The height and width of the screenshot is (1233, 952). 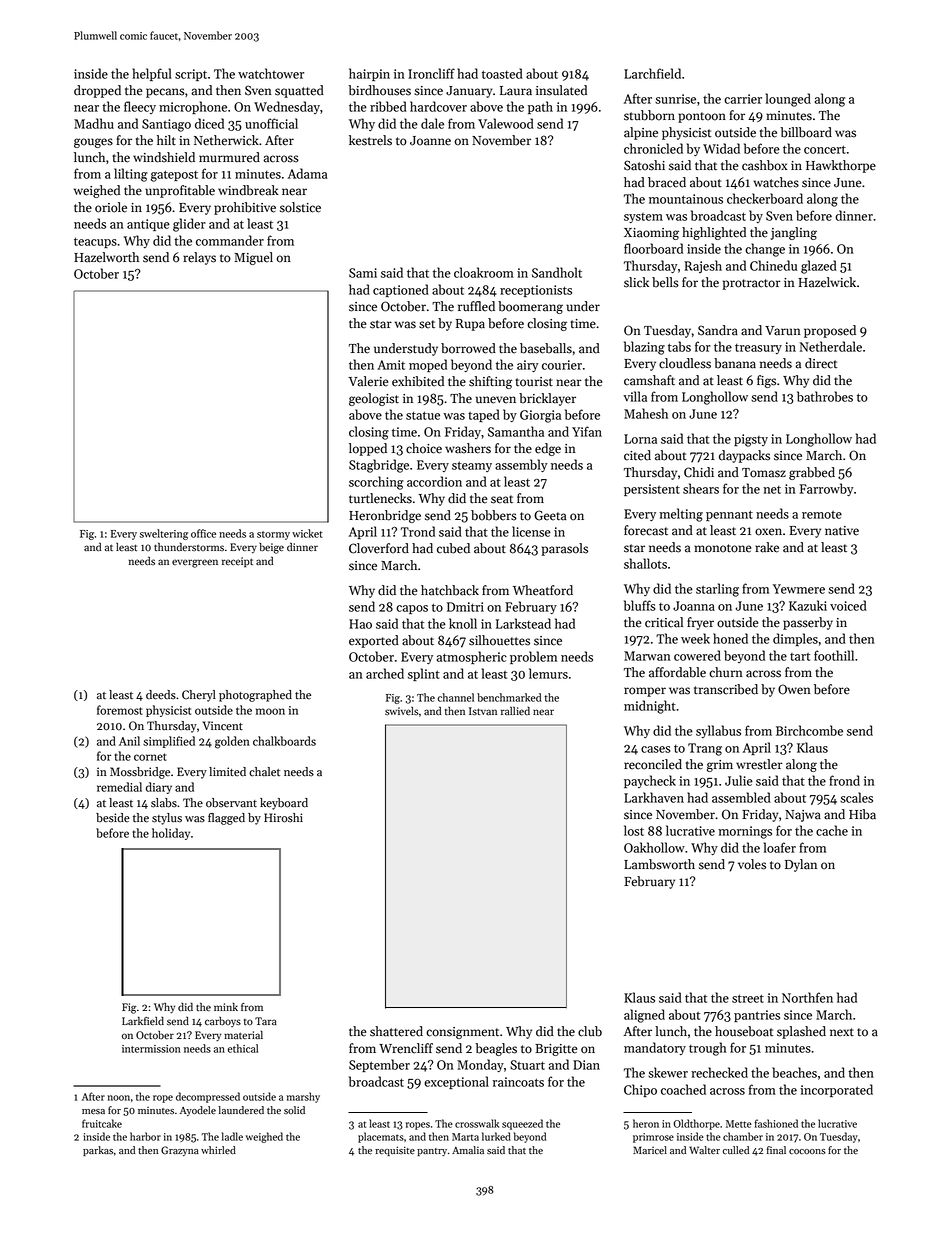 I want to click on Walter, so click(x=704, y=1150).
